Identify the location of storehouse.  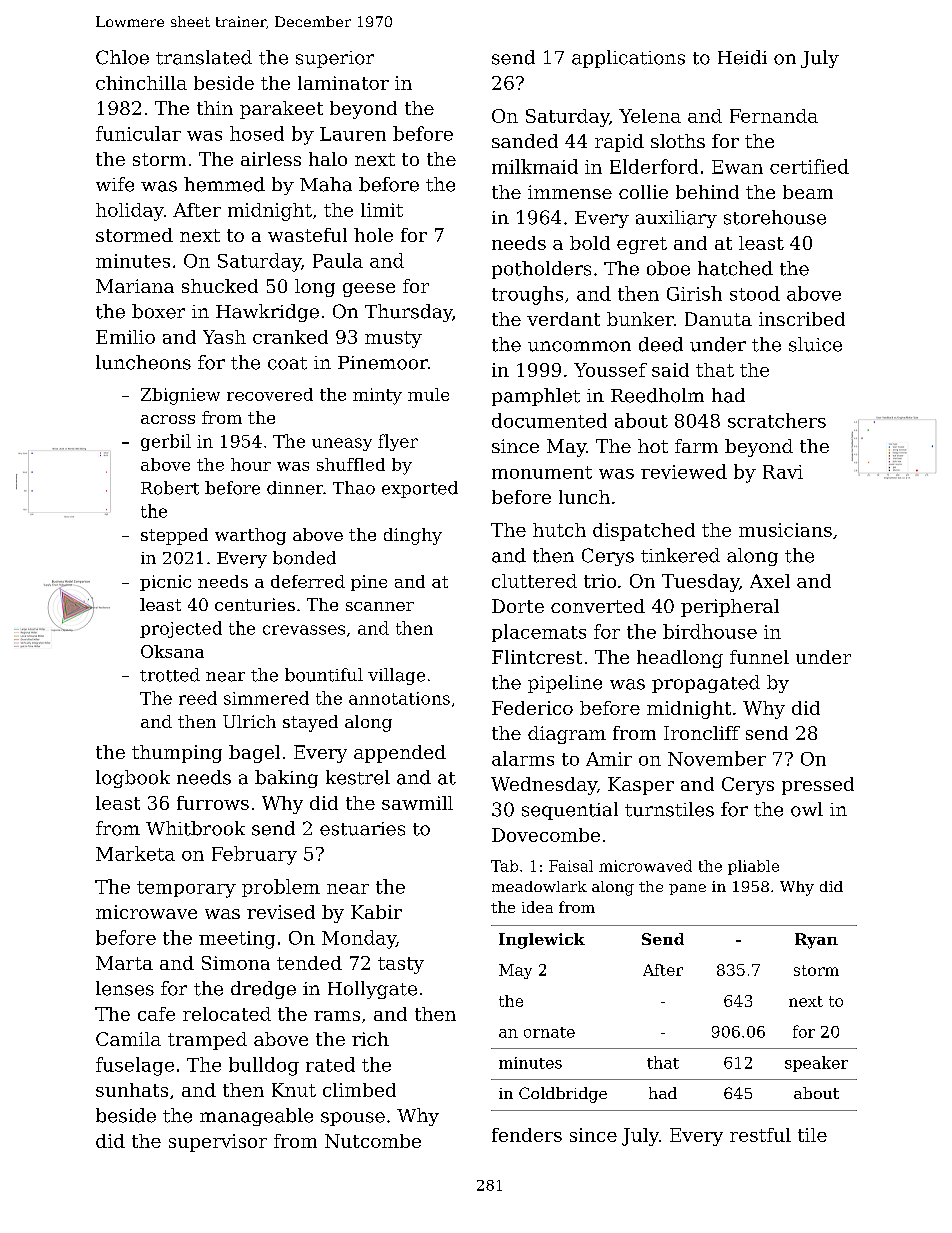
(775, 217).
